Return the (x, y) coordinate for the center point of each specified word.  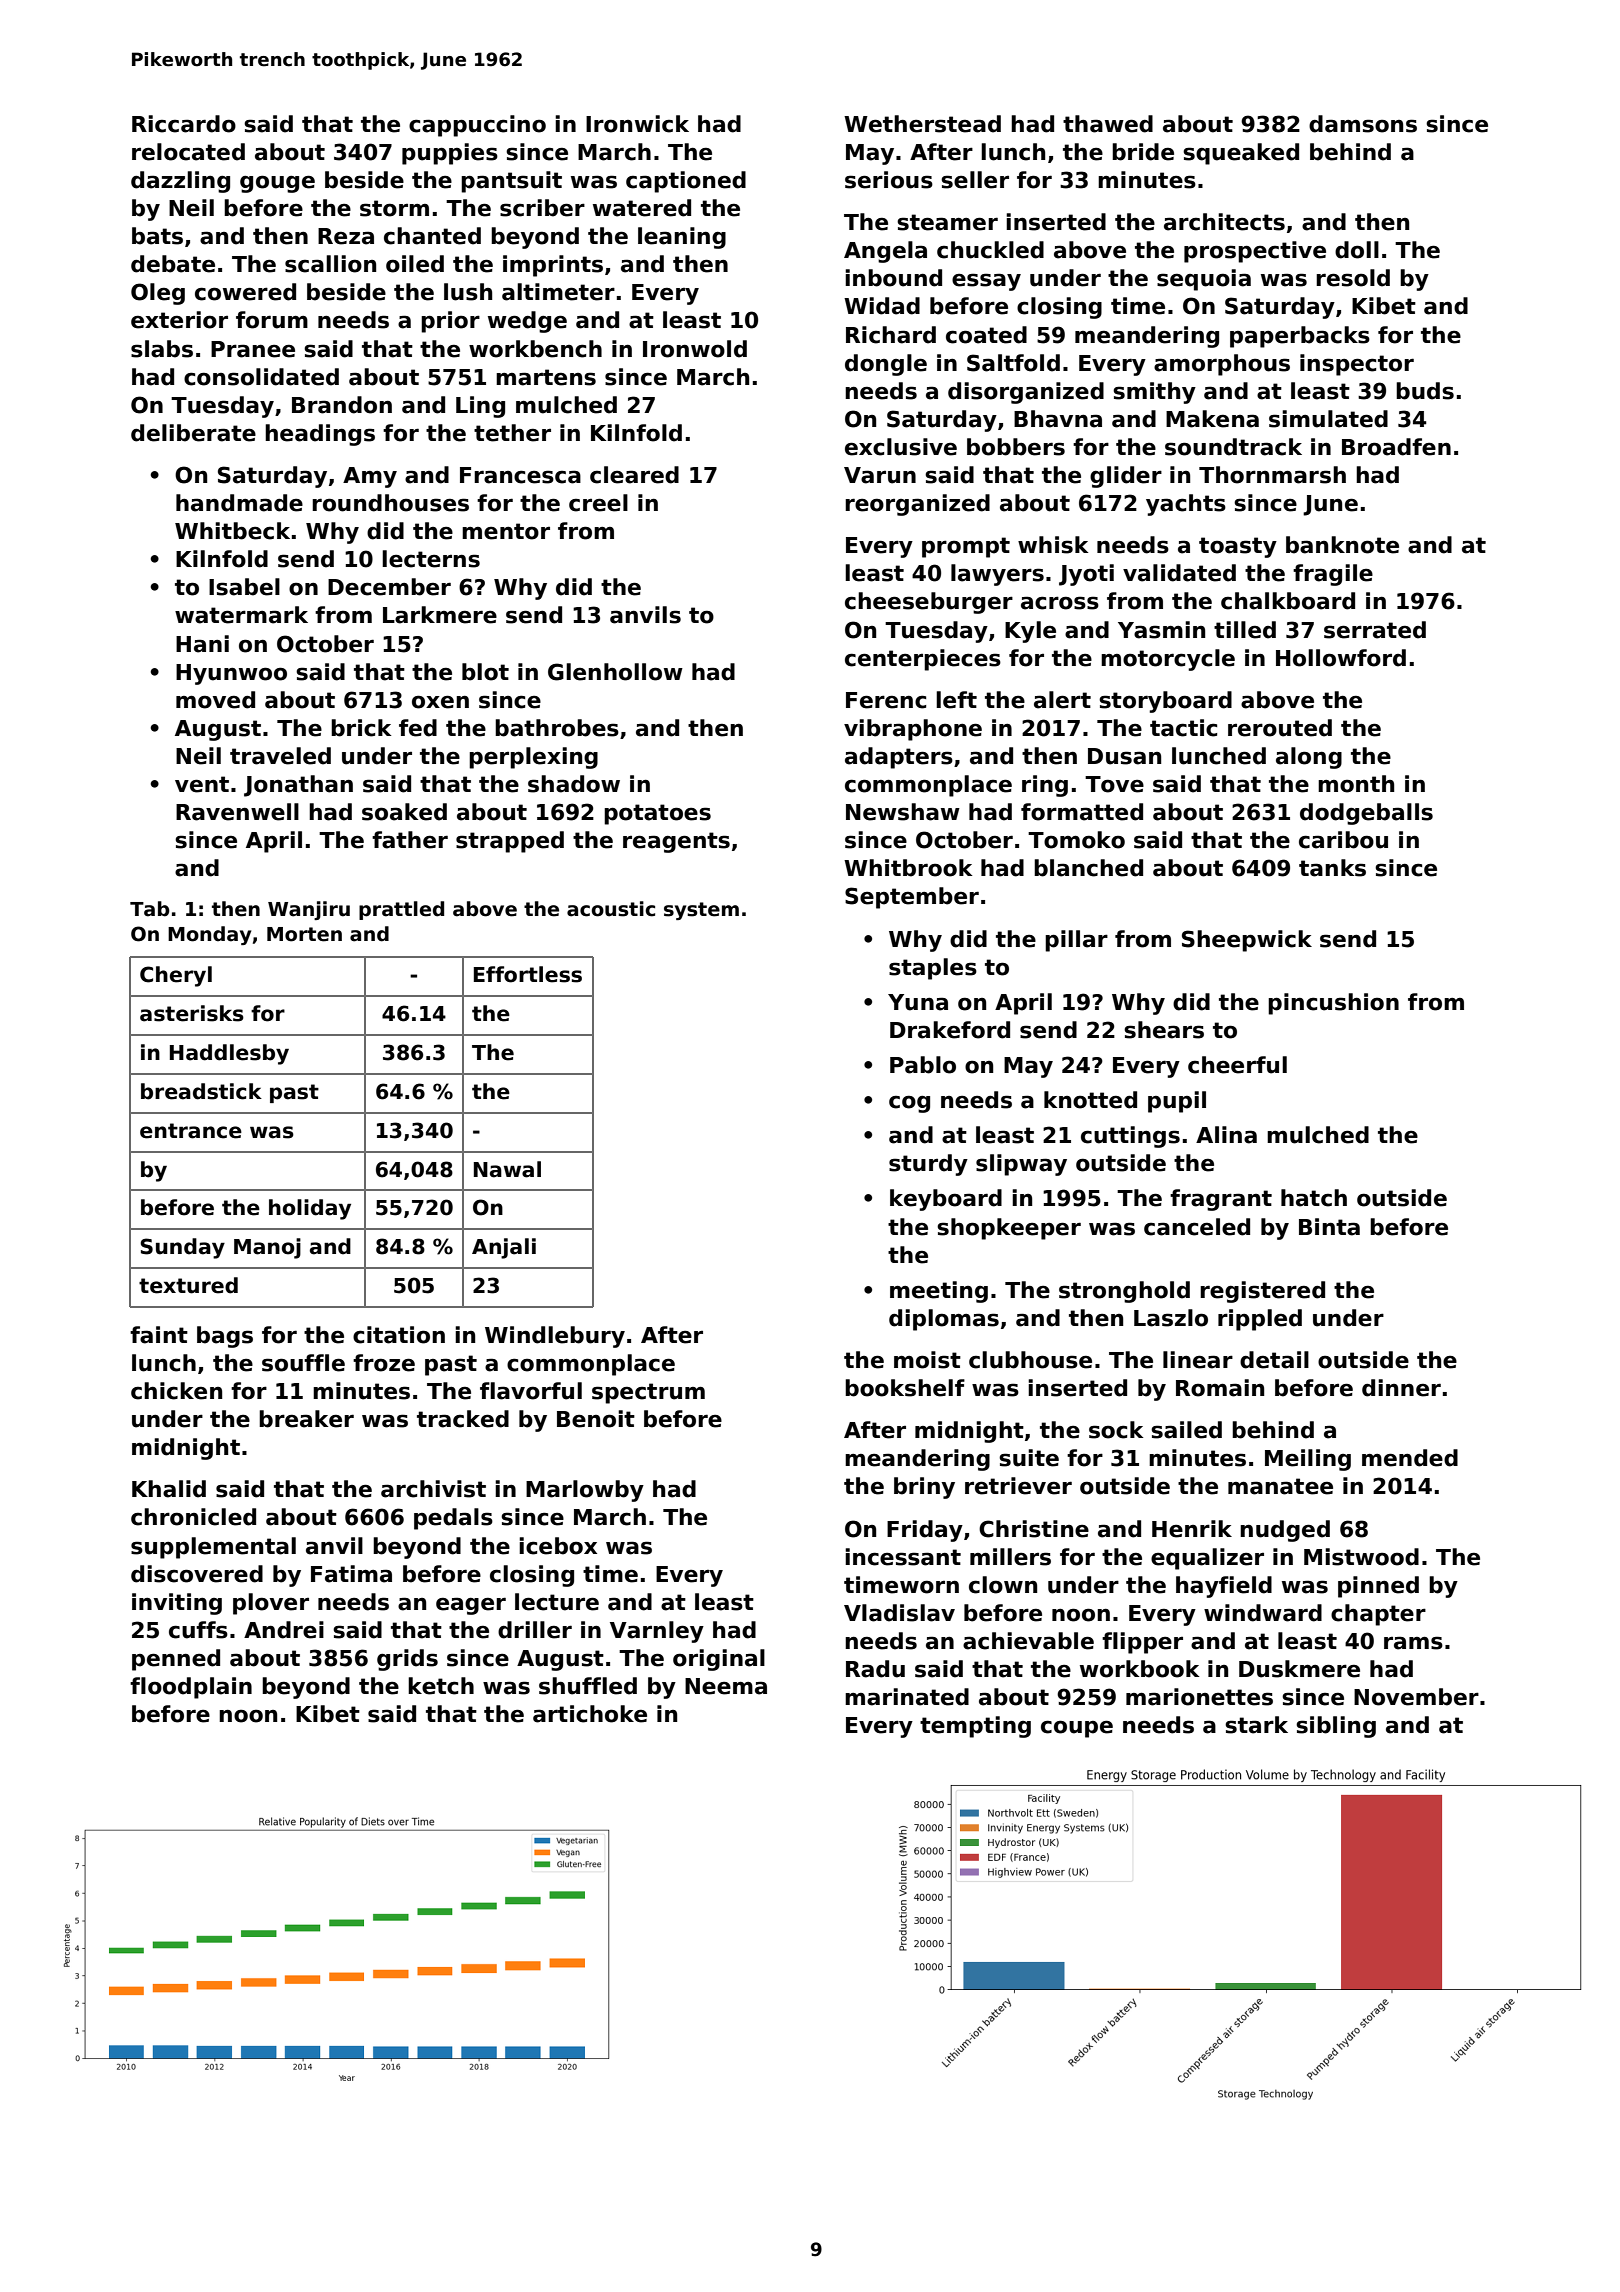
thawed (1108, 124)
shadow (574, 784)
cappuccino (477, 126)
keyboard (946, 1200)
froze (384, 1363)
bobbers (1016, 447)
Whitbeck (232, 531)
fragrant (1221, 1200)
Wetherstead (922, 124)
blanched (1088, 868)
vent (202, 784)
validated (1179, 573)
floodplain (191, 1688)
